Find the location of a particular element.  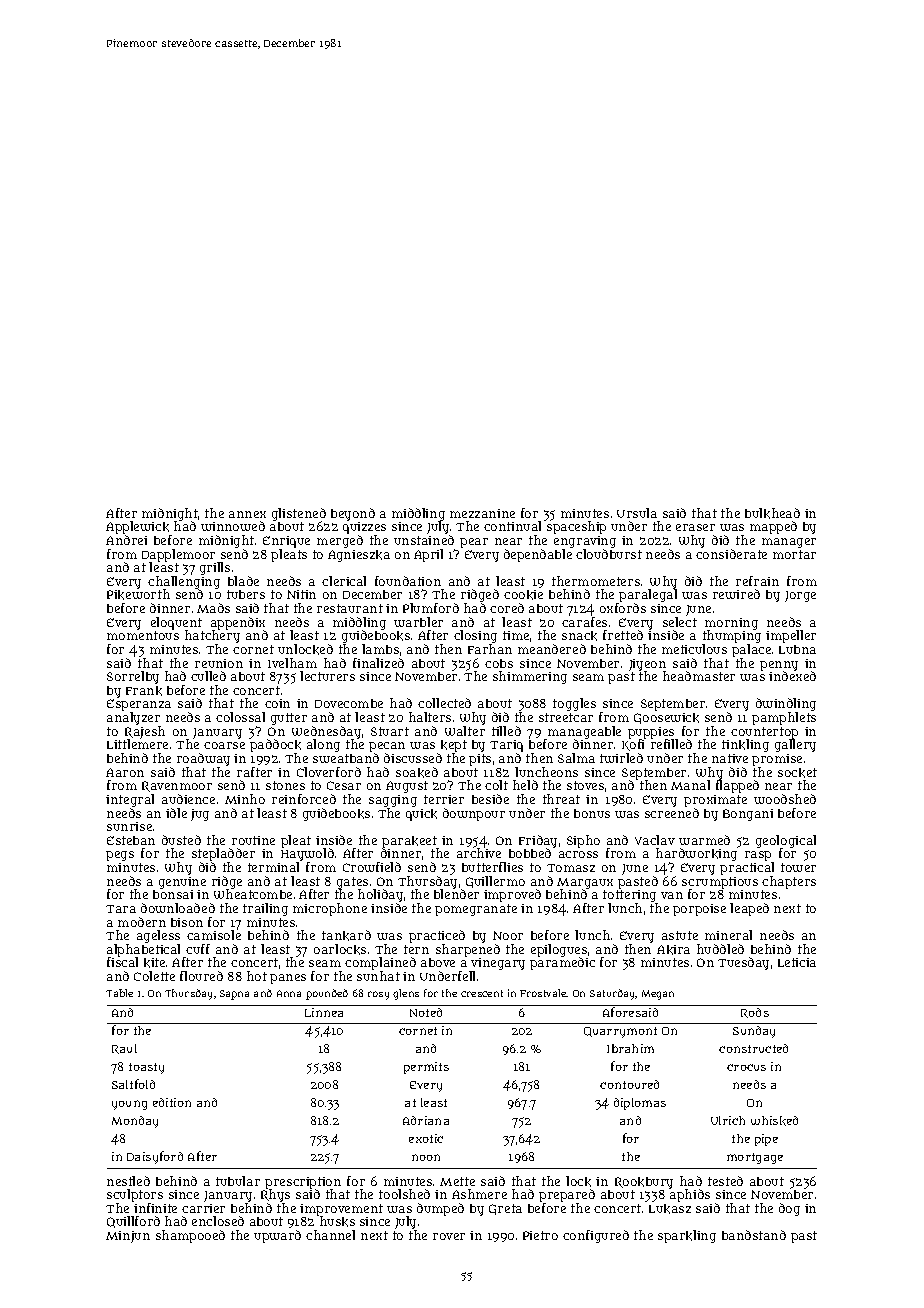

Monday is located at coordinates (135, 1122).
